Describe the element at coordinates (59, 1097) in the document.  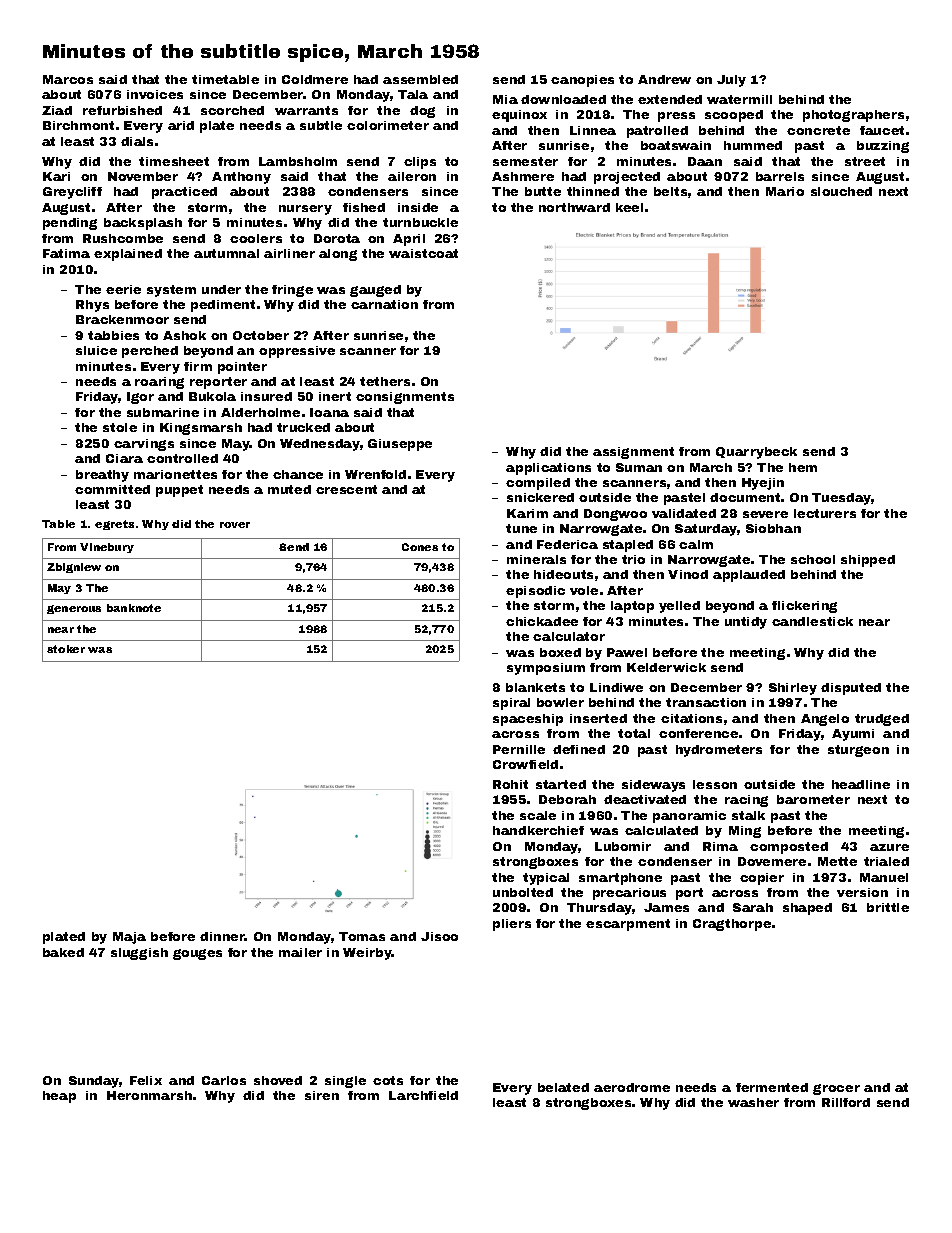
I see `heap` at that location.
